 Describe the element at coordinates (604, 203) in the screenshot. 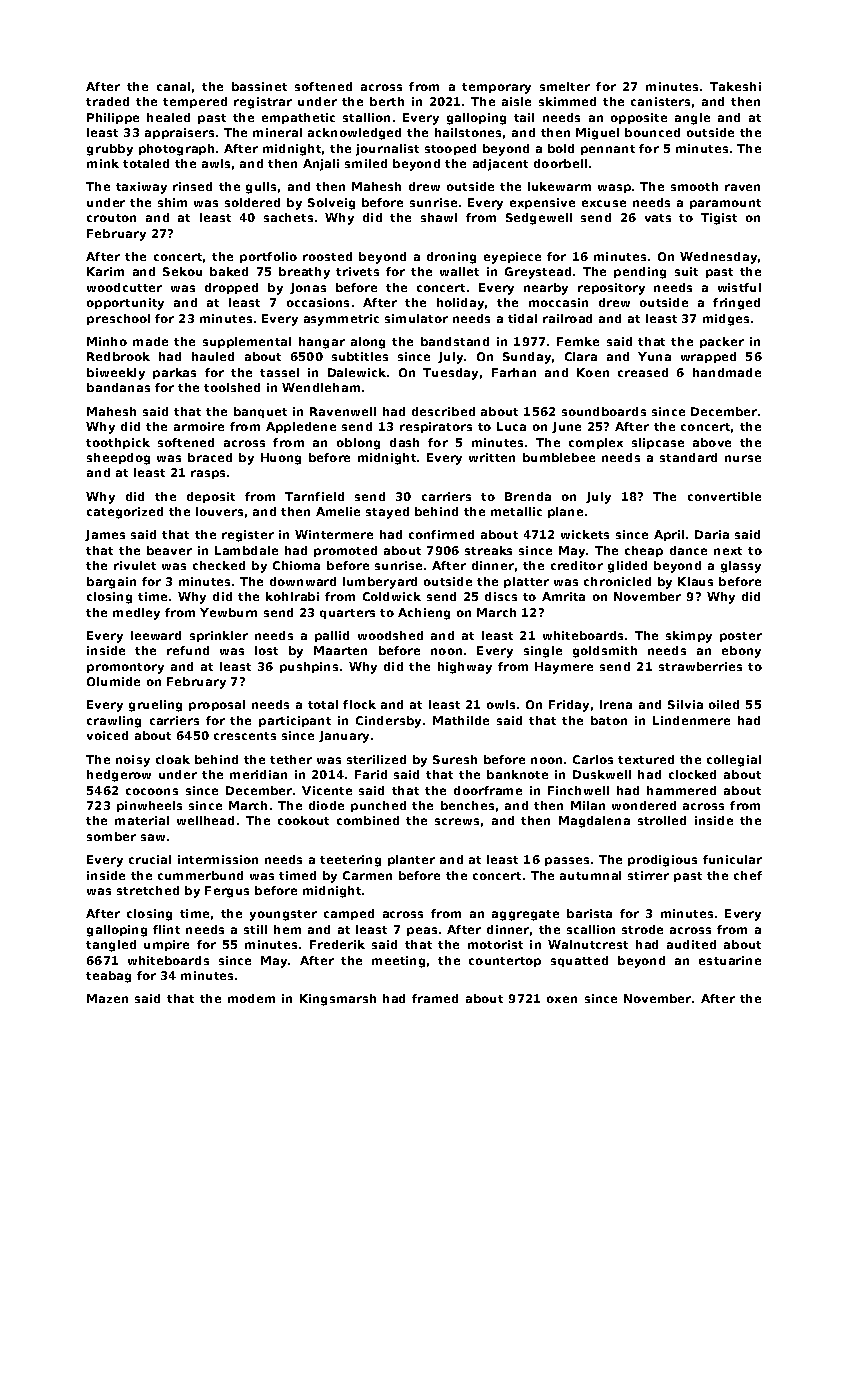

I see `excuse` at that location.
